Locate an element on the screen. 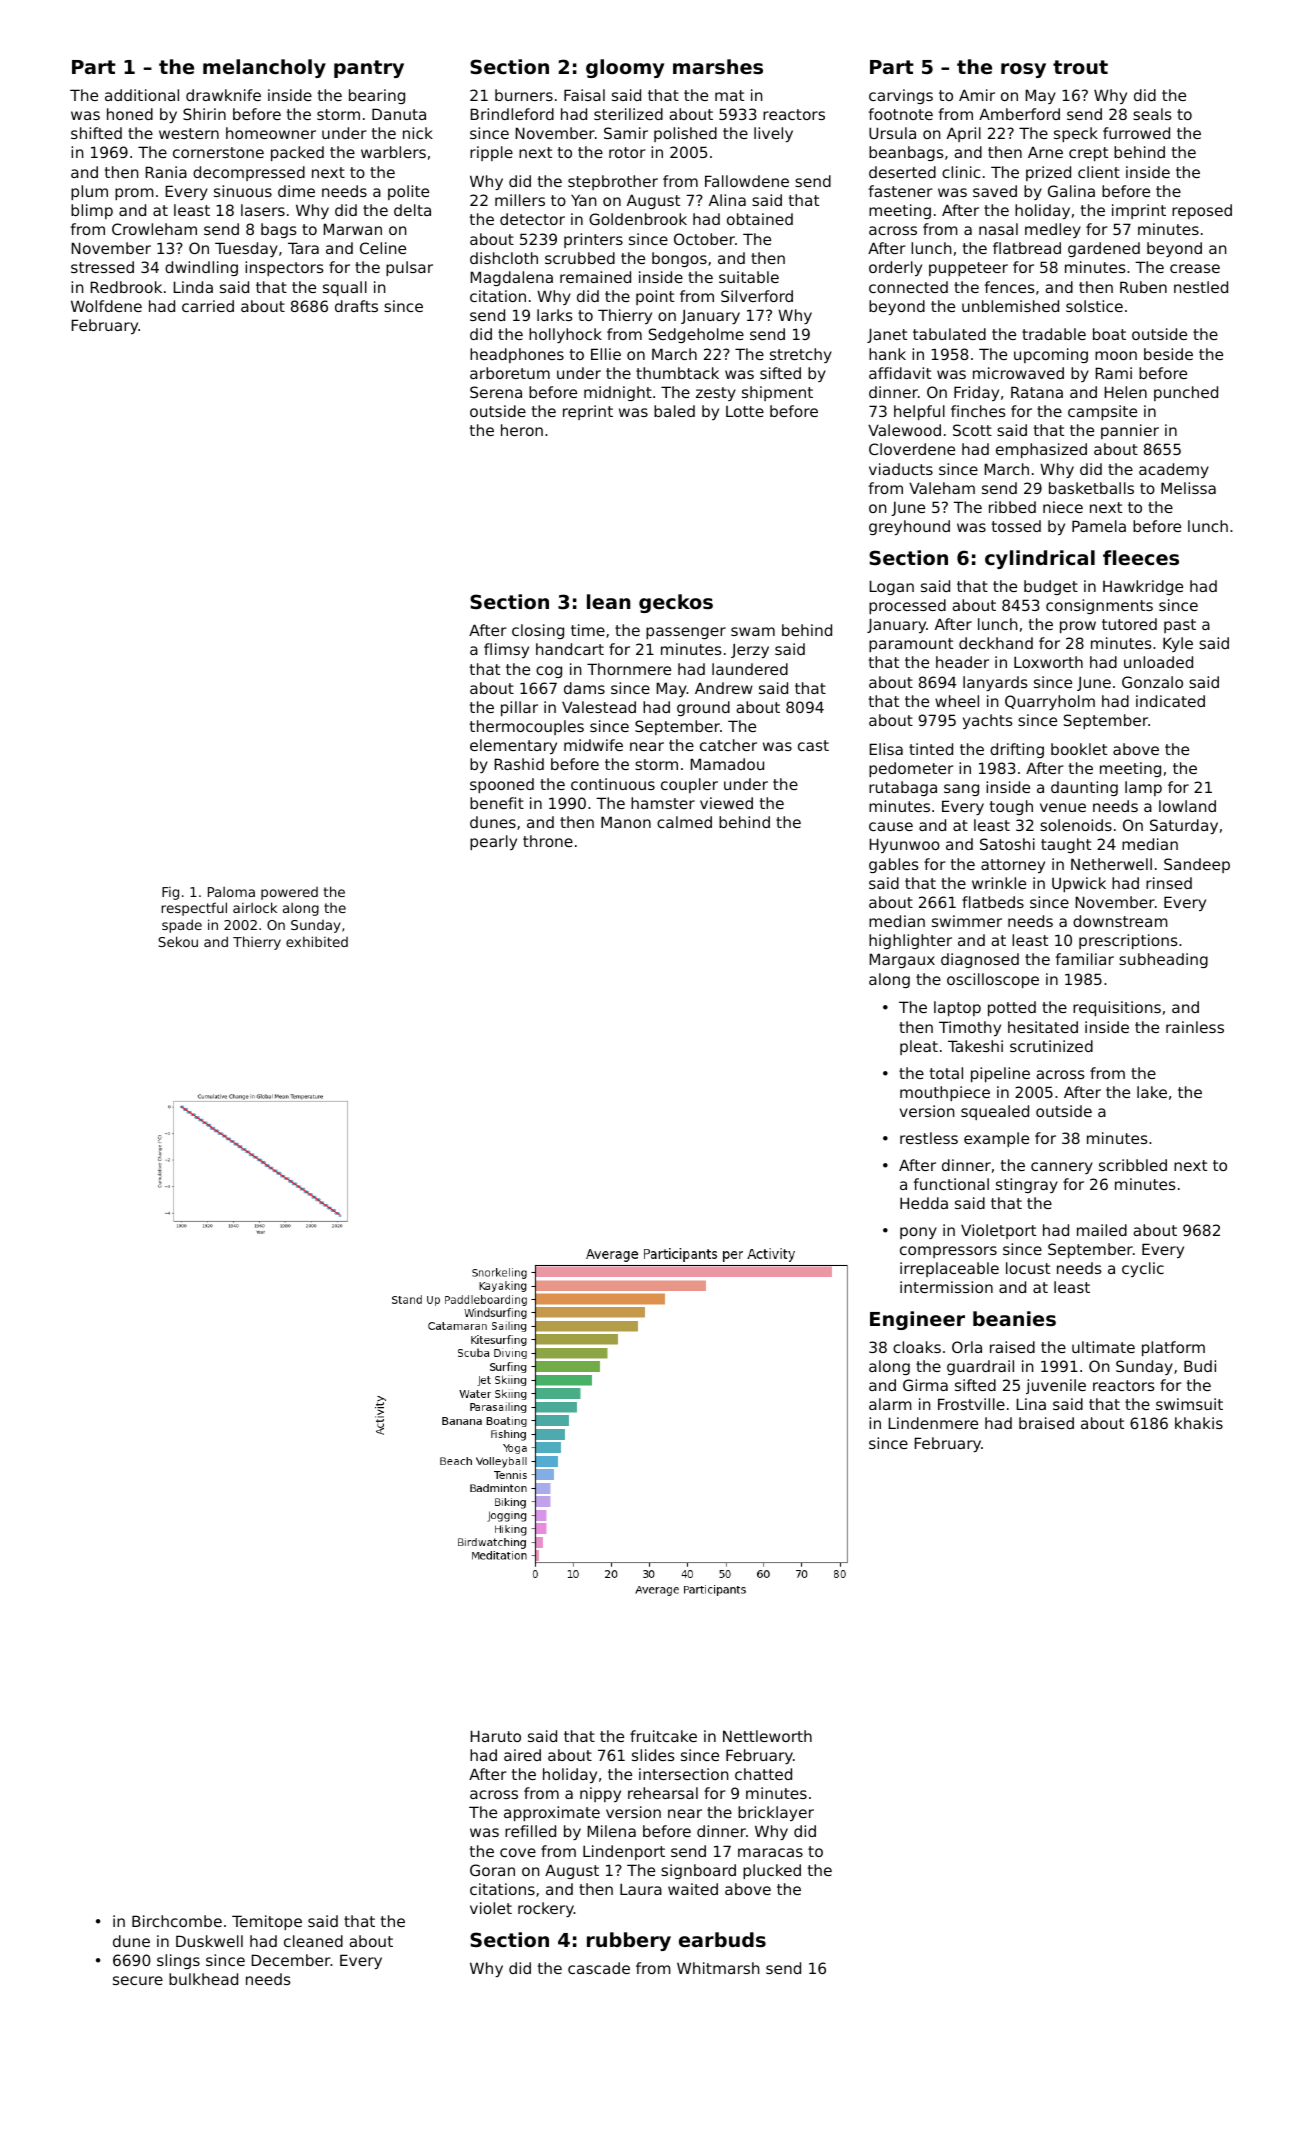  platform is located at coordinates (1173, 1348).
